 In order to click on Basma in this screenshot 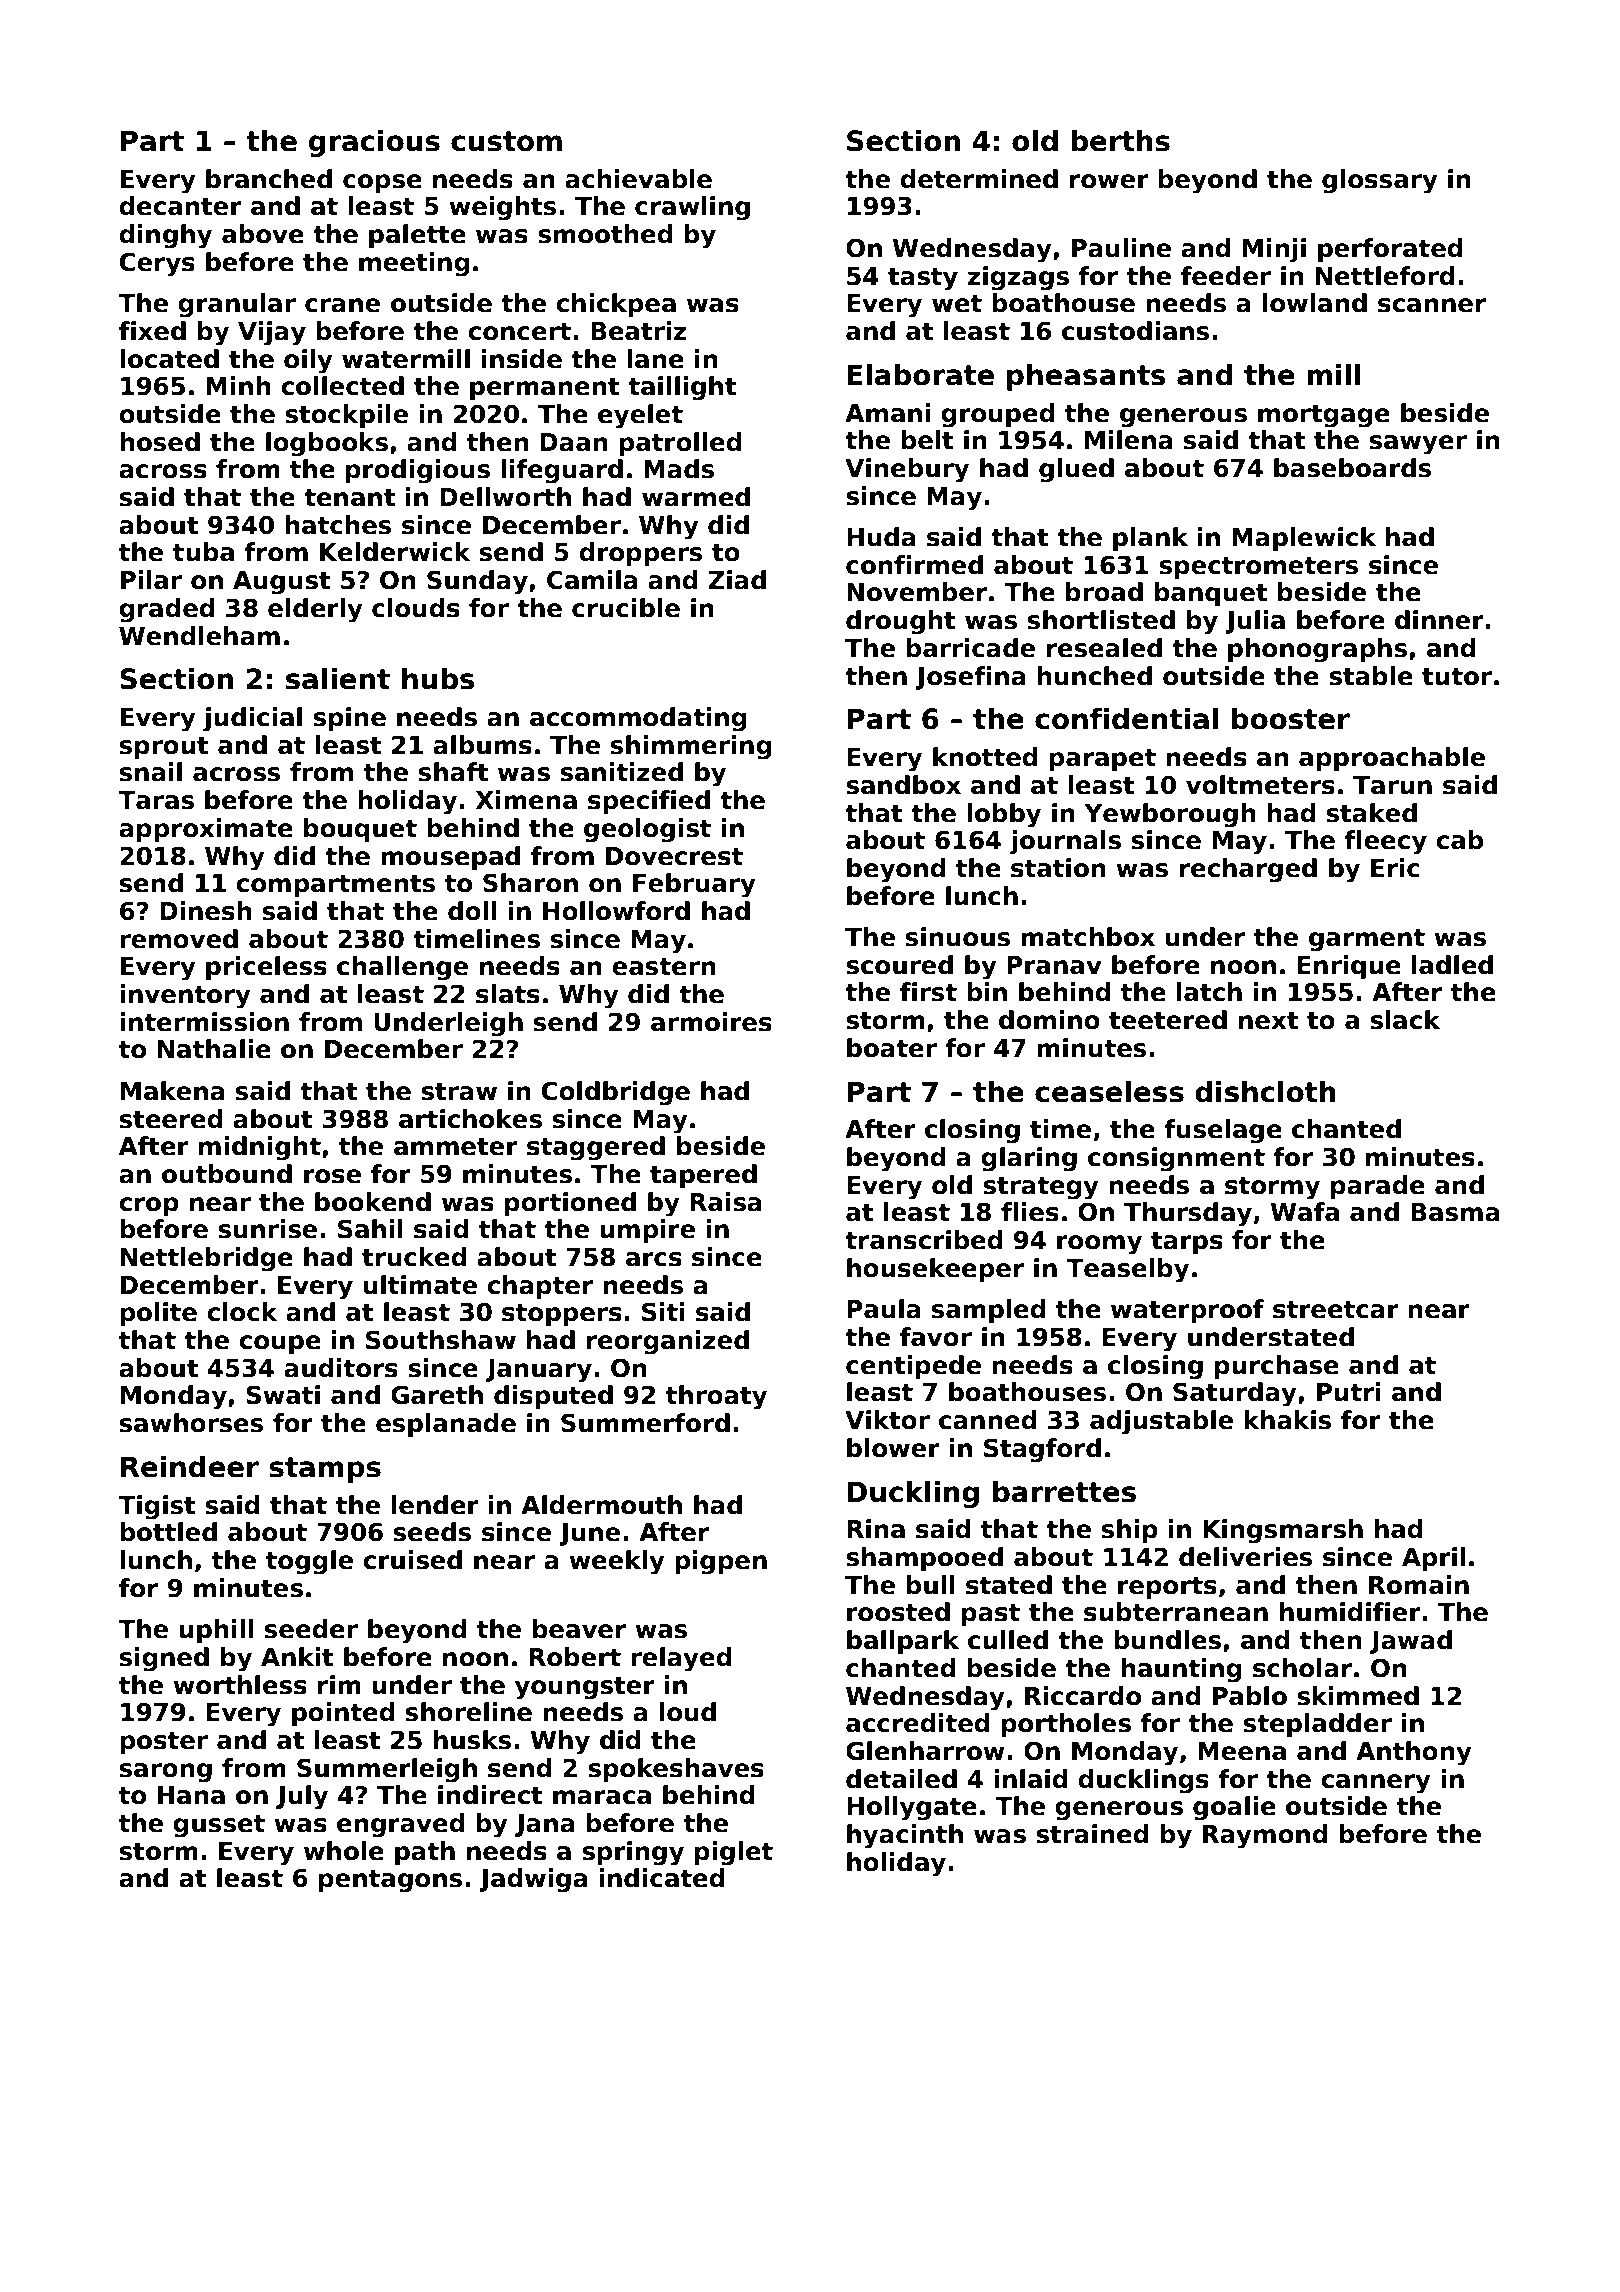, I will do `click(1455, 1212)`.
